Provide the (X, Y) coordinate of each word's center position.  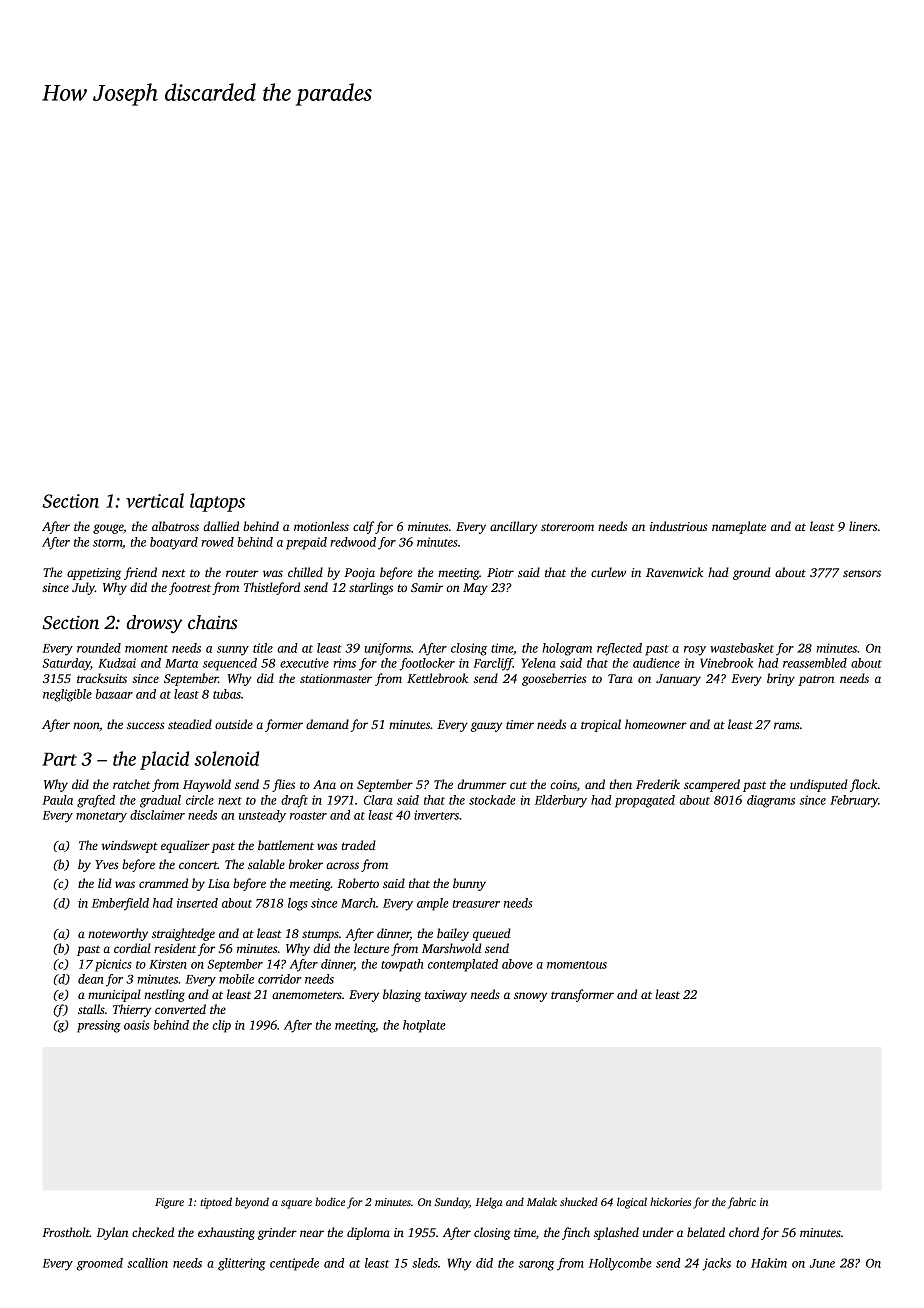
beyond (252, 1203)
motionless (321, 526)
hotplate (424, 1026)
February (854, 801)
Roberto (358, 883)
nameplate (739, 527)
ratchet (131, 784)
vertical (155, 500)
